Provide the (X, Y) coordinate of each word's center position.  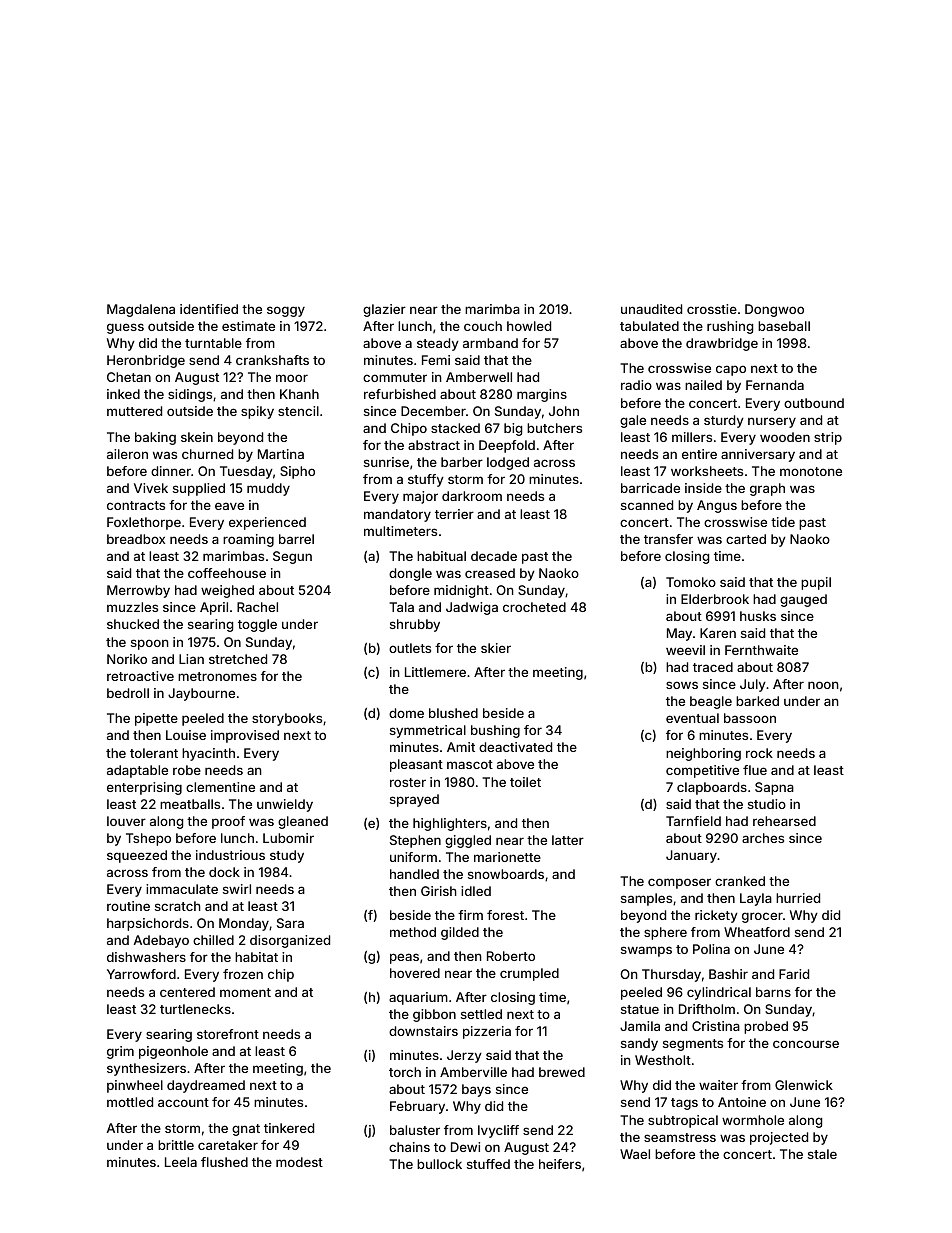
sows (682, 685)
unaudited (651, 309)
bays (476, 1090)
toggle (257, 625)
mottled (130, 1102)
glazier (384, 310)
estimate (248, 326)
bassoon (750, 718)
